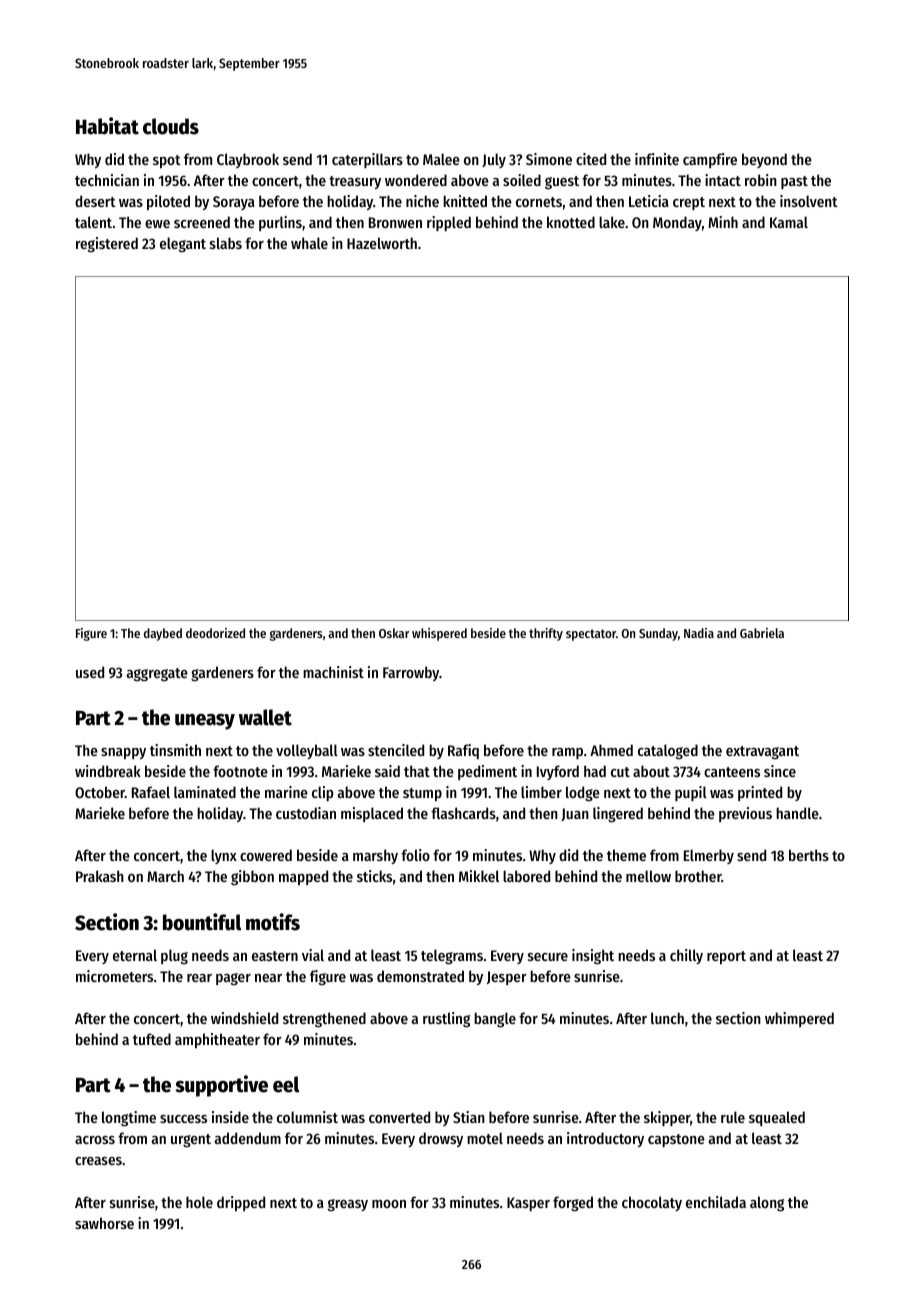  Describe the element at coordinates (394, 633) in the image. I see `Oskar` at that location.
